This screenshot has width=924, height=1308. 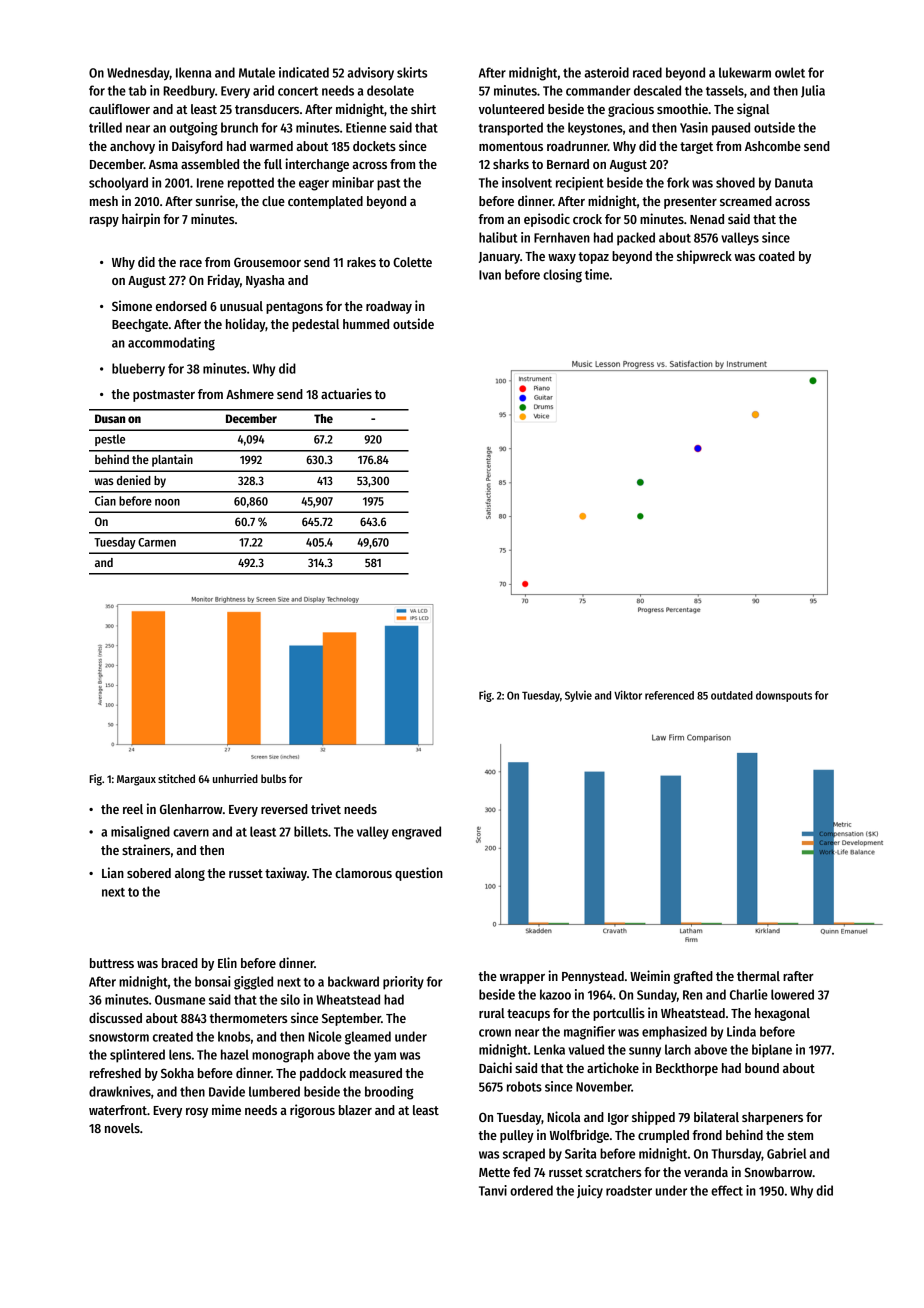 What do you see at coordinates (190, 874) in the screenshot?
I see `along` at bounding box center [190, 874].
